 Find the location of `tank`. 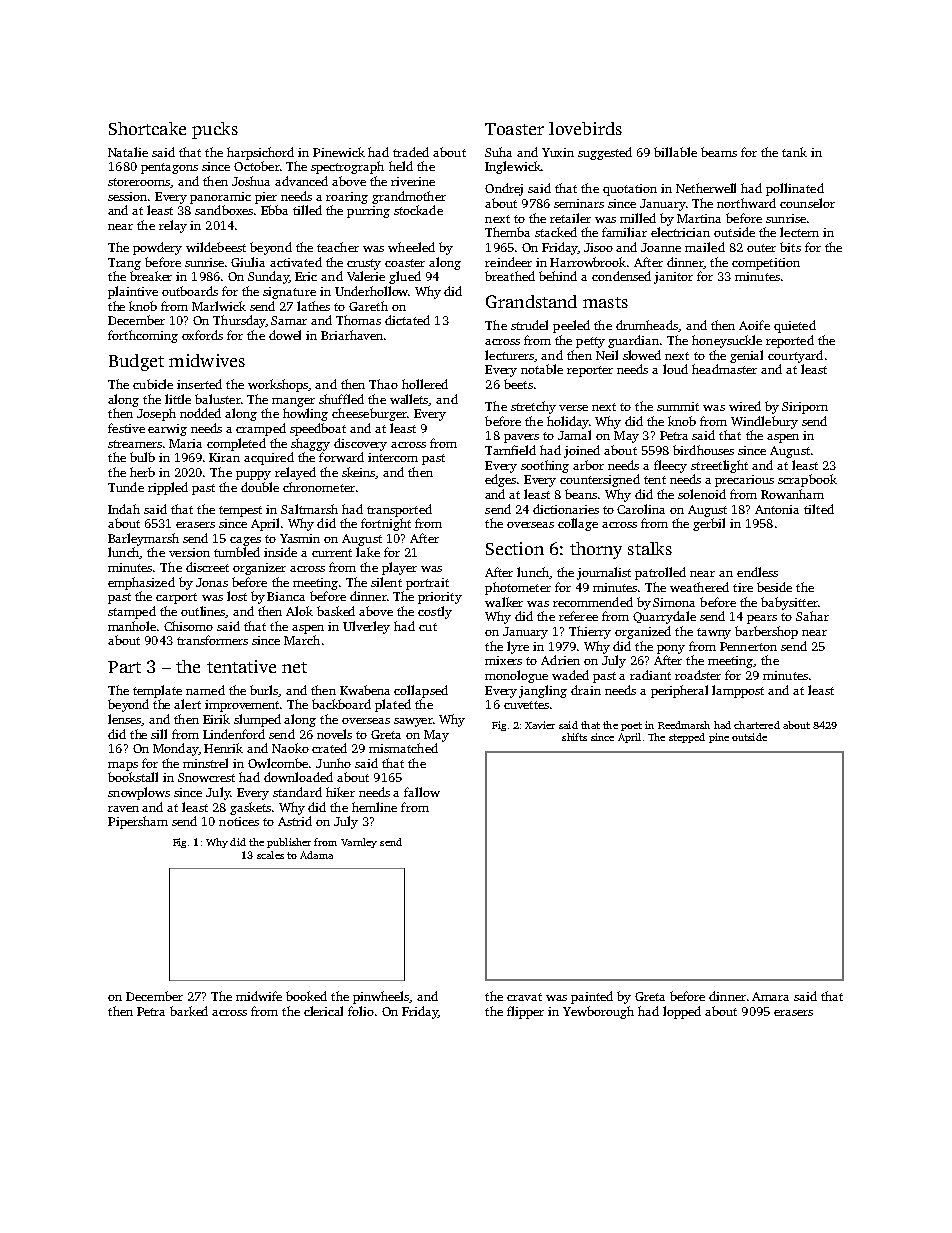

tank is located at coordinates (794, 152).
